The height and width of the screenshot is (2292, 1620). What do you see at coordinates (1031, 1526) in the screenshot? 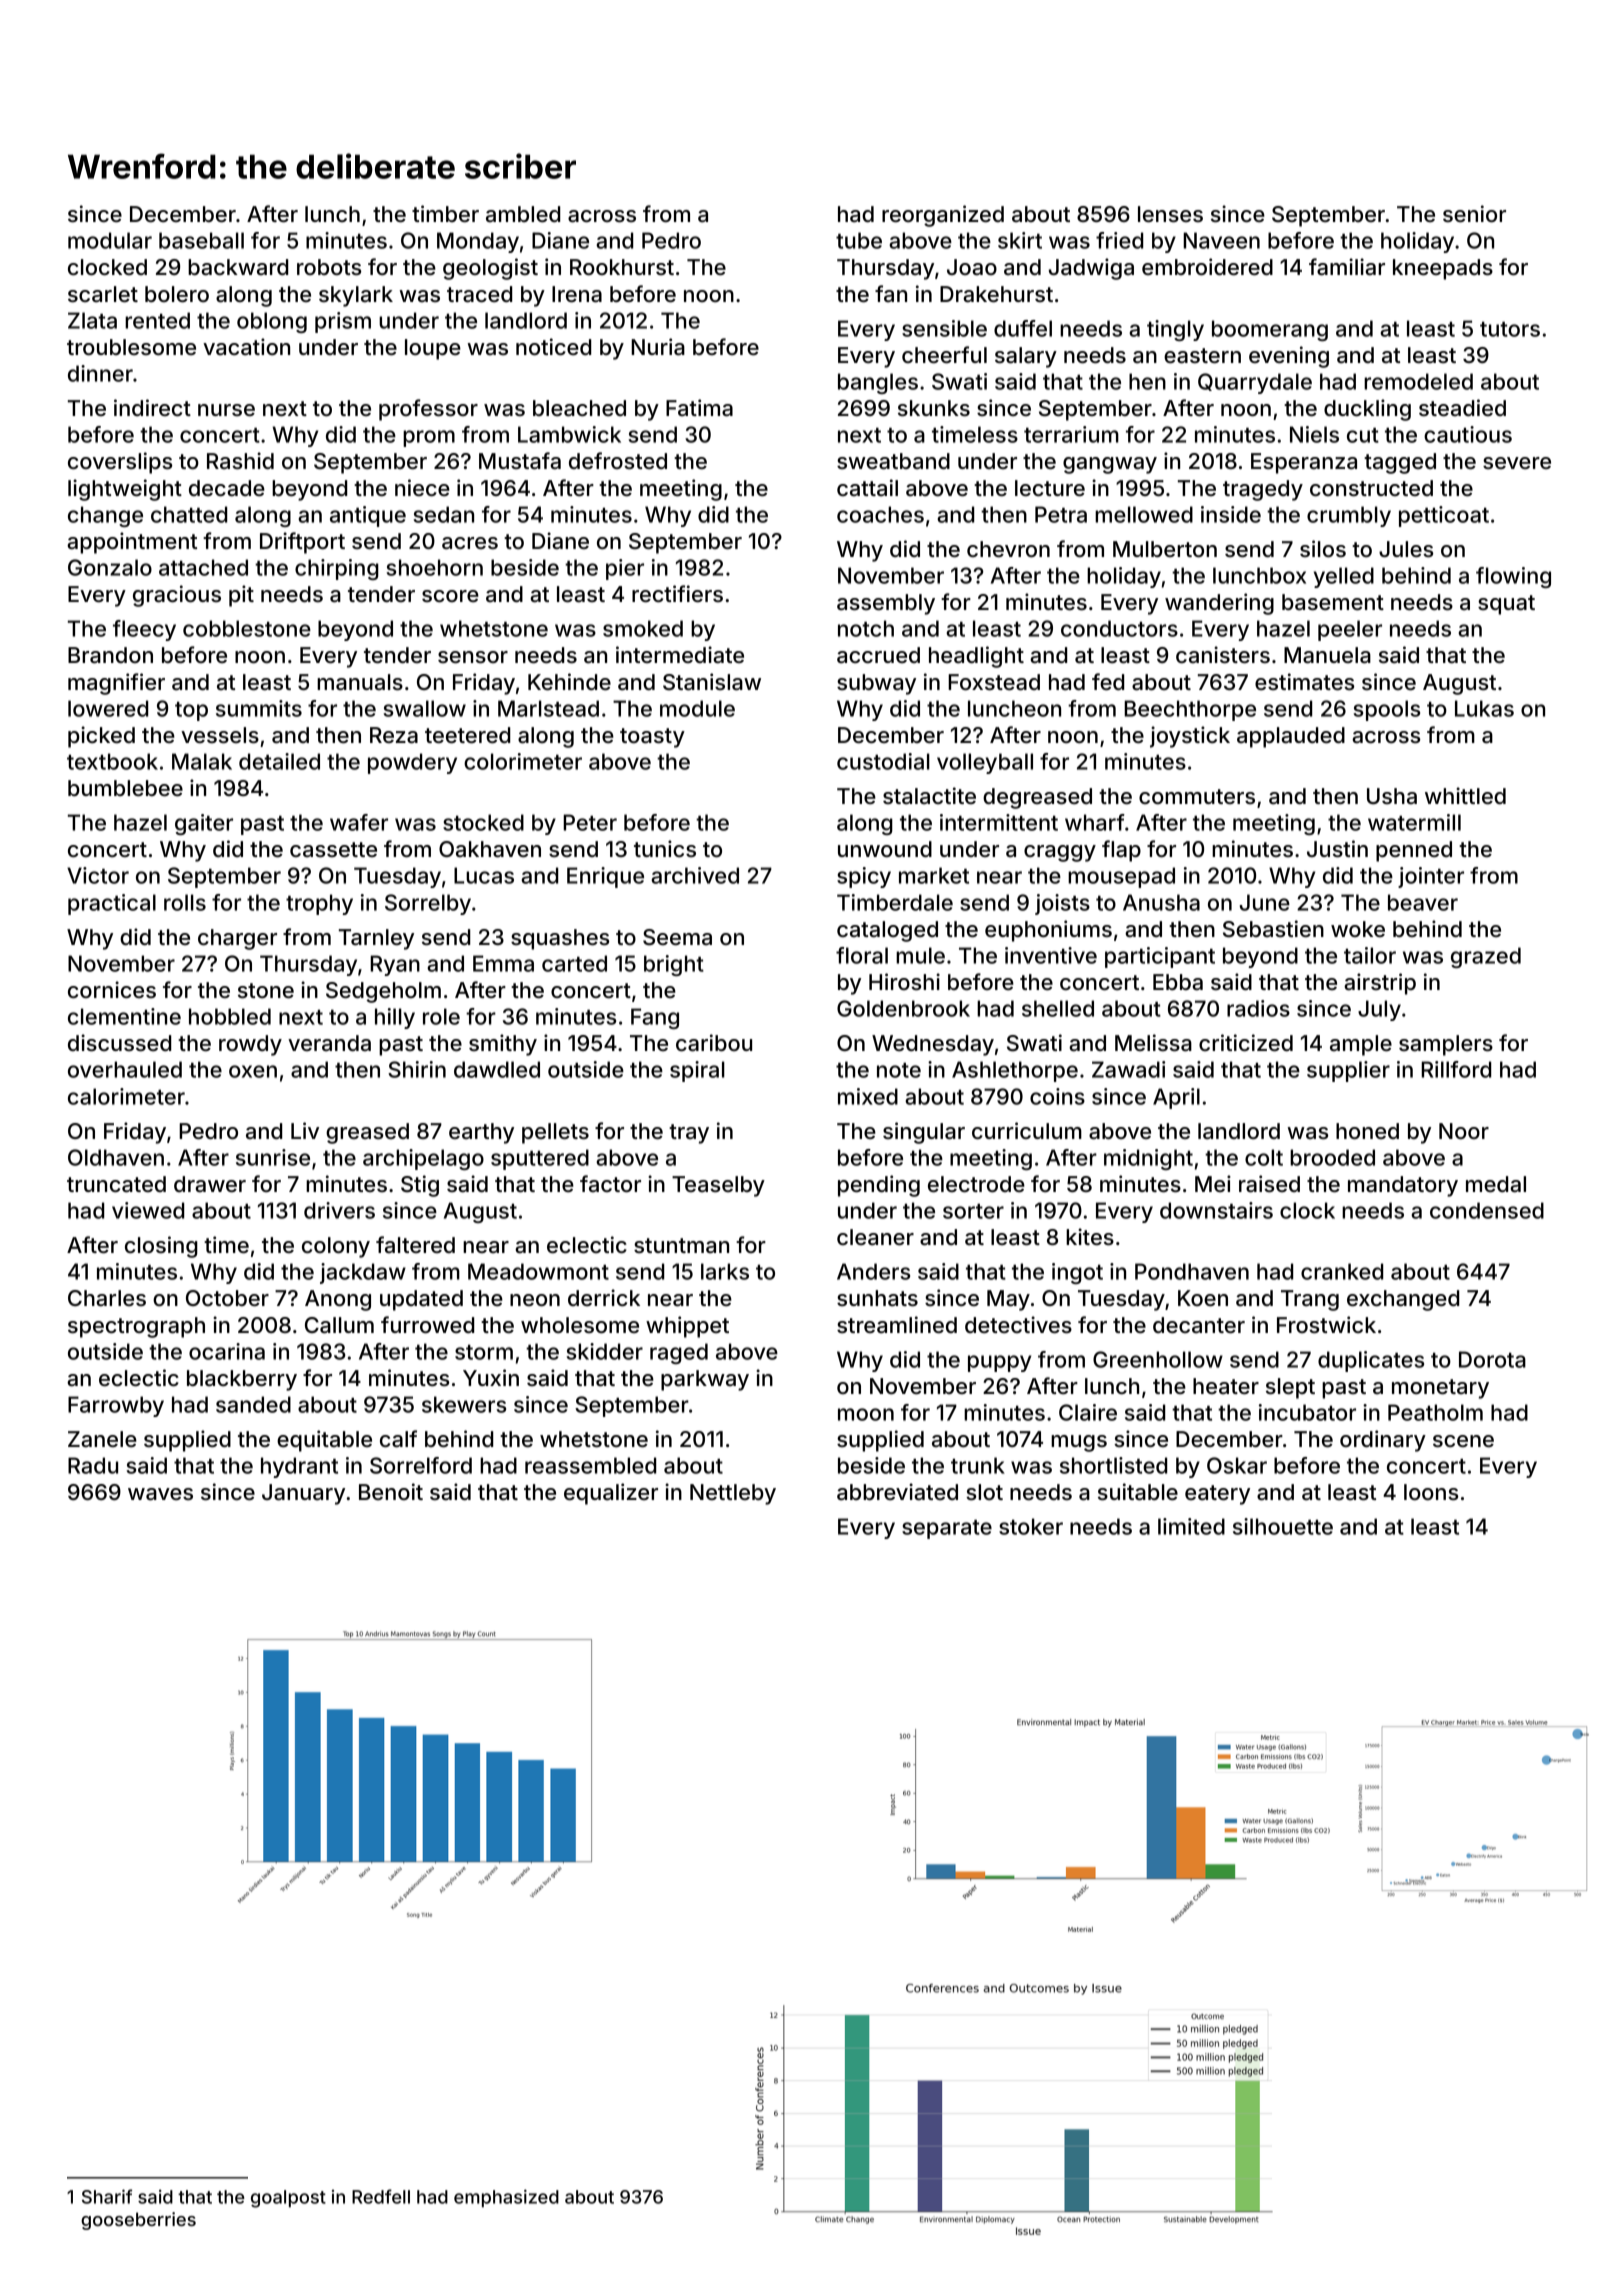
I see `stoker` at bounding box center [1031, 1526].
